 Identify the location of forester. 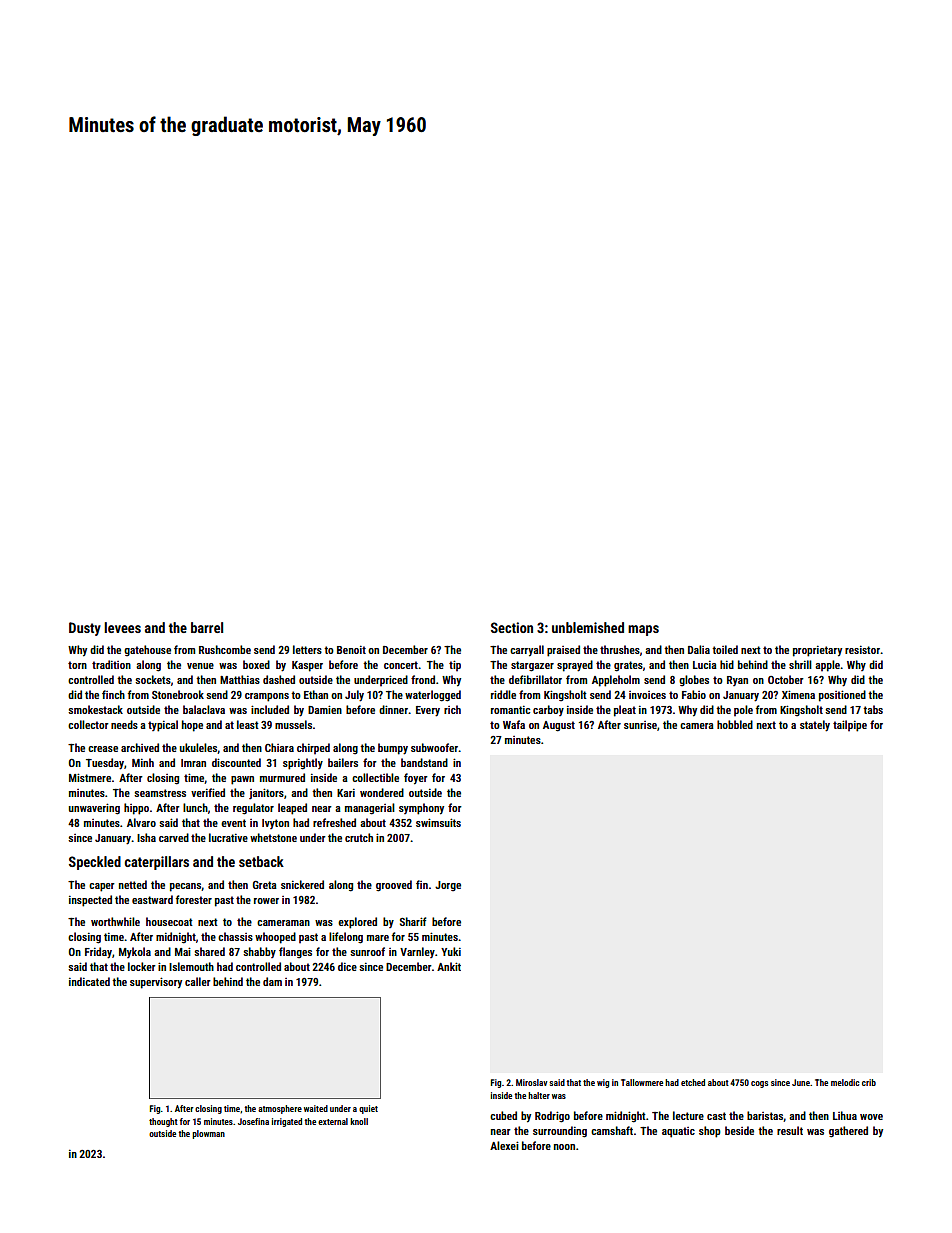
(194, 899).
